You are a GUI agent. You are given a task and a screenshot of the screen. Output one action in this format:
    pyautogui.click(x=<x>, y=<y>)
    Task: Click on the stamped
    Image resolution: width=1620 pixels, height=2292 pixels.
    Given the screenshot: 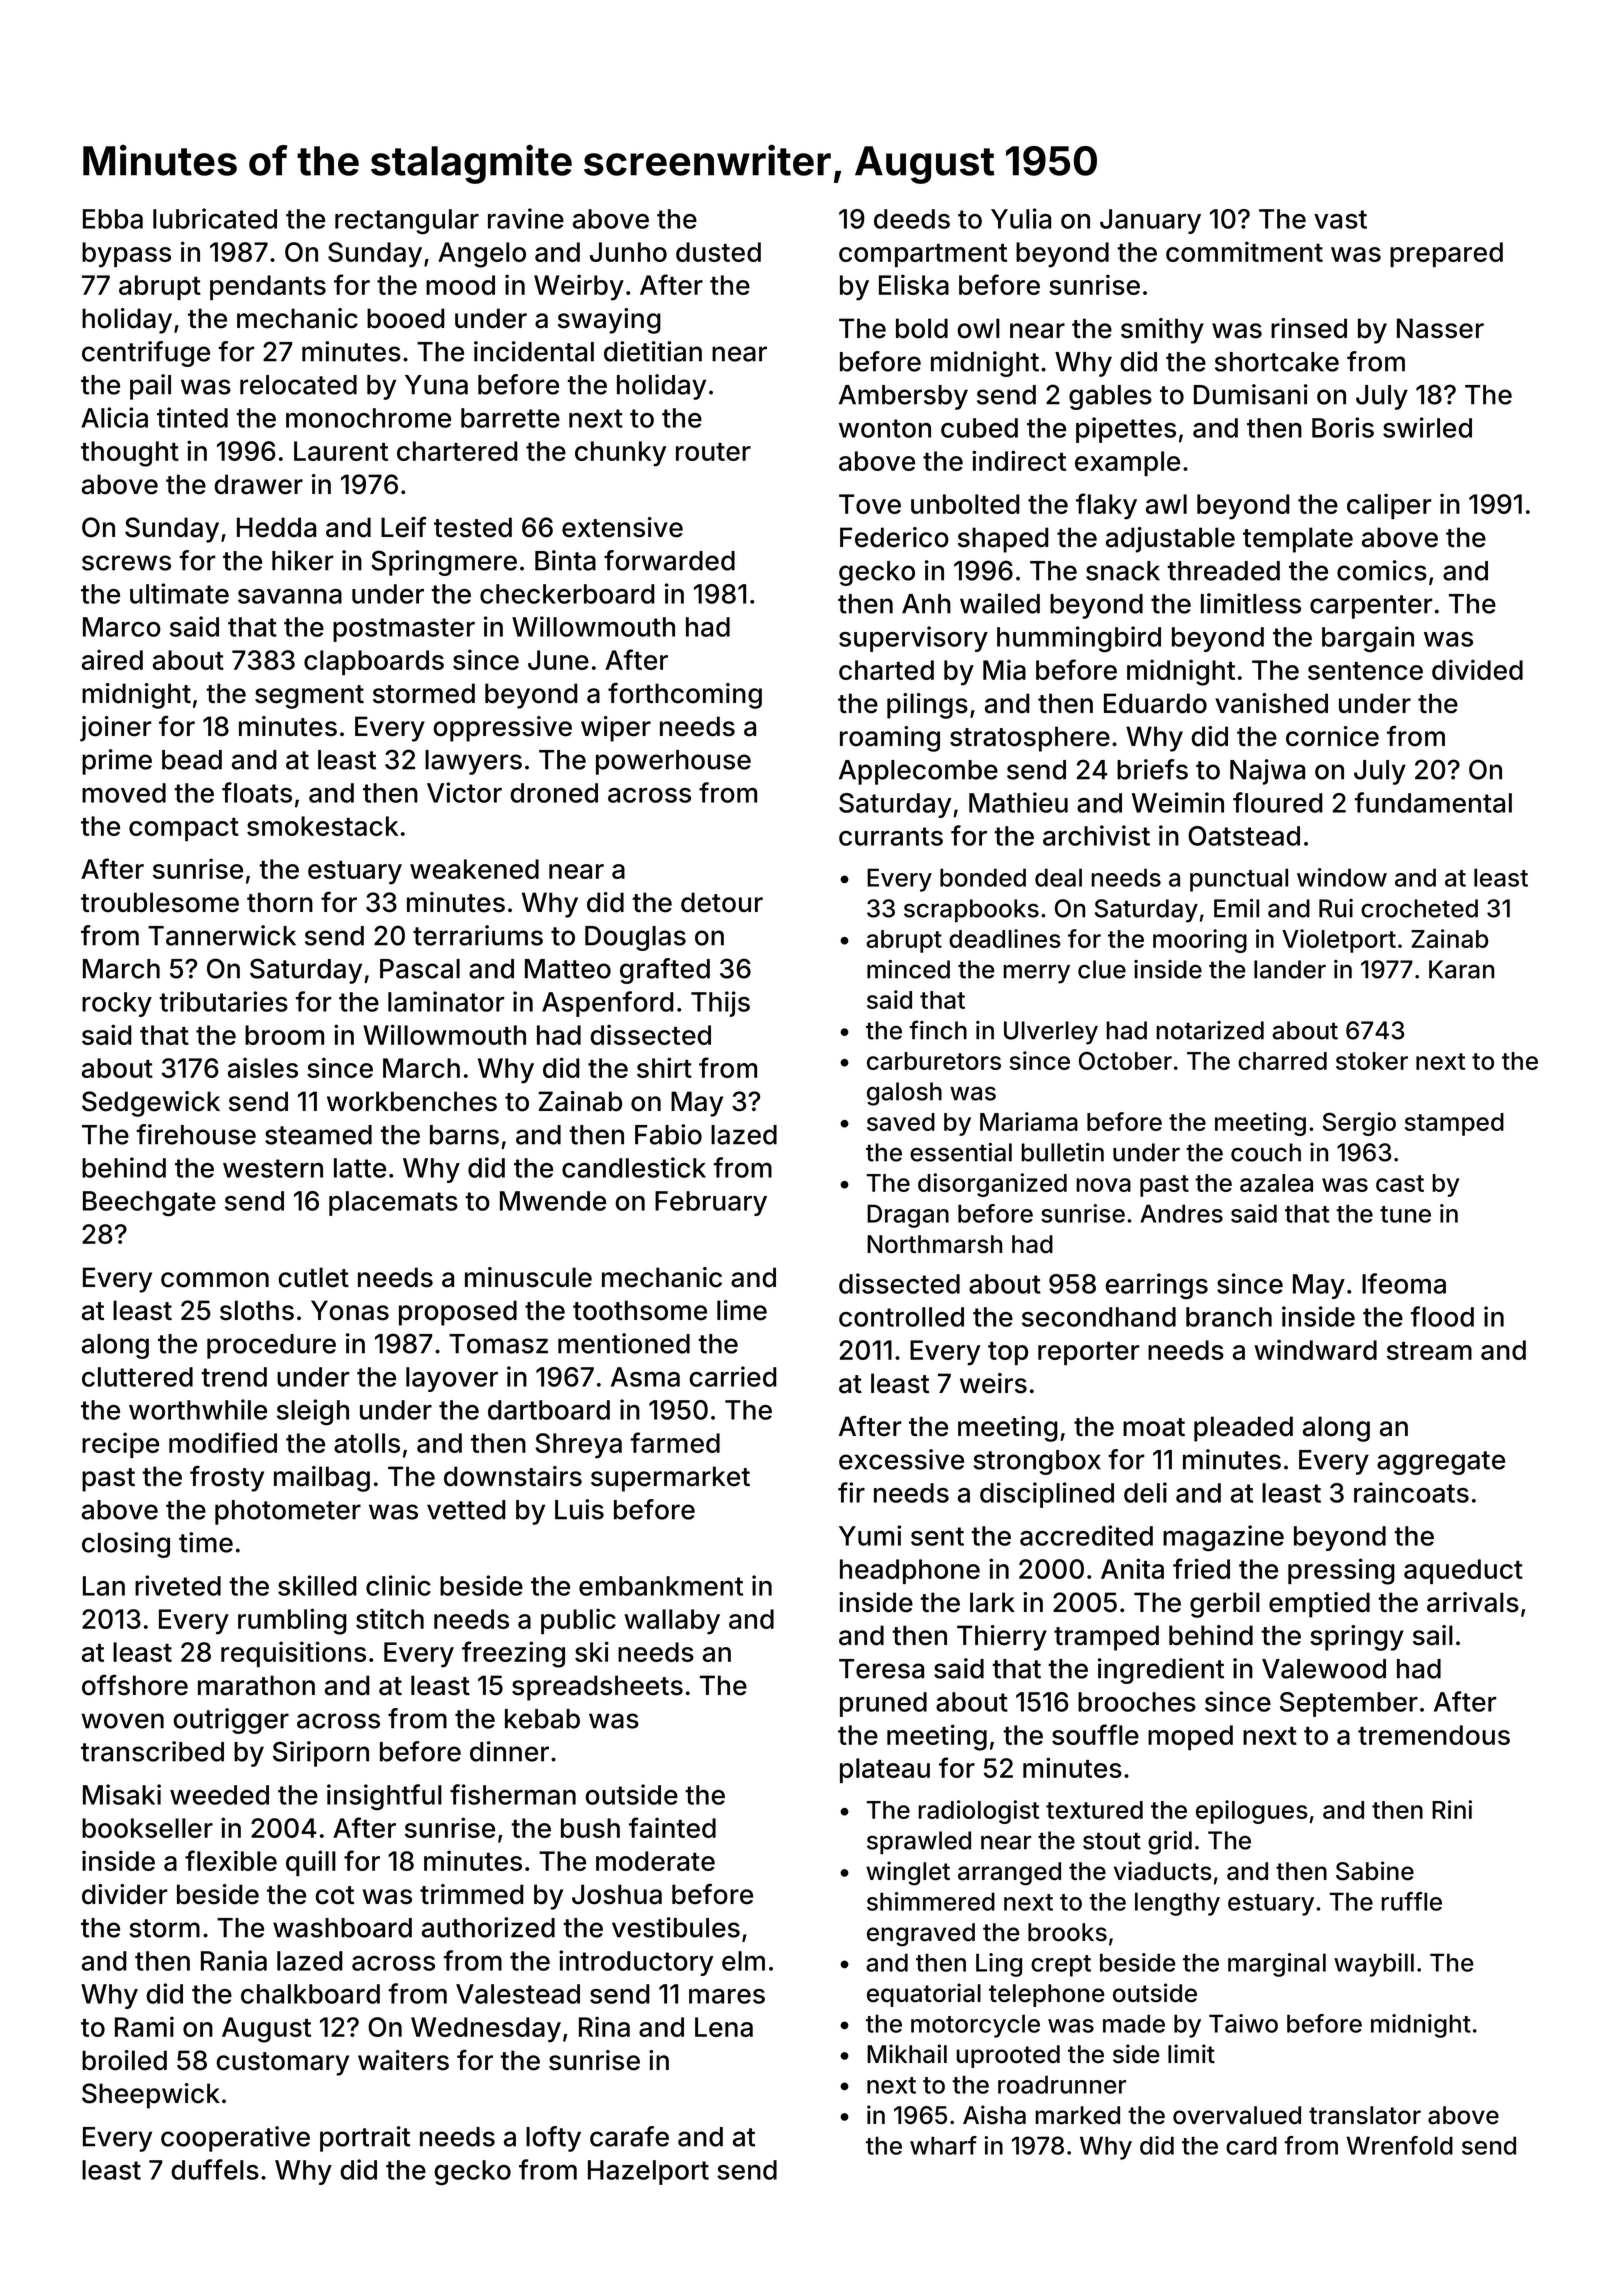 What is the action you would take?
    pyautogui.click(x=1454, y=1124)
